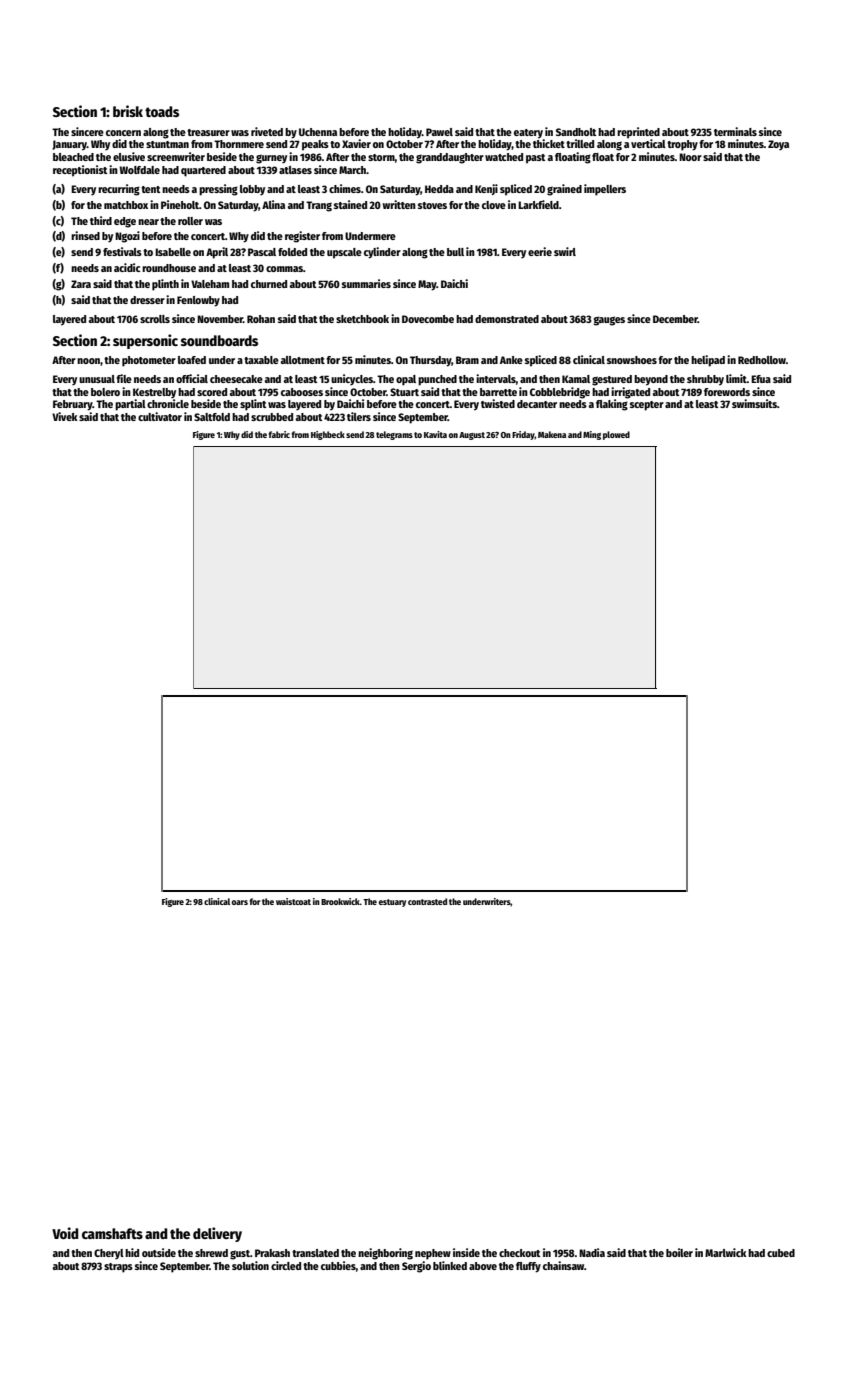 The image size is (849, 1400). Describe the element at coordinates (118, 1268) in the document. I see `straps` at that location.
